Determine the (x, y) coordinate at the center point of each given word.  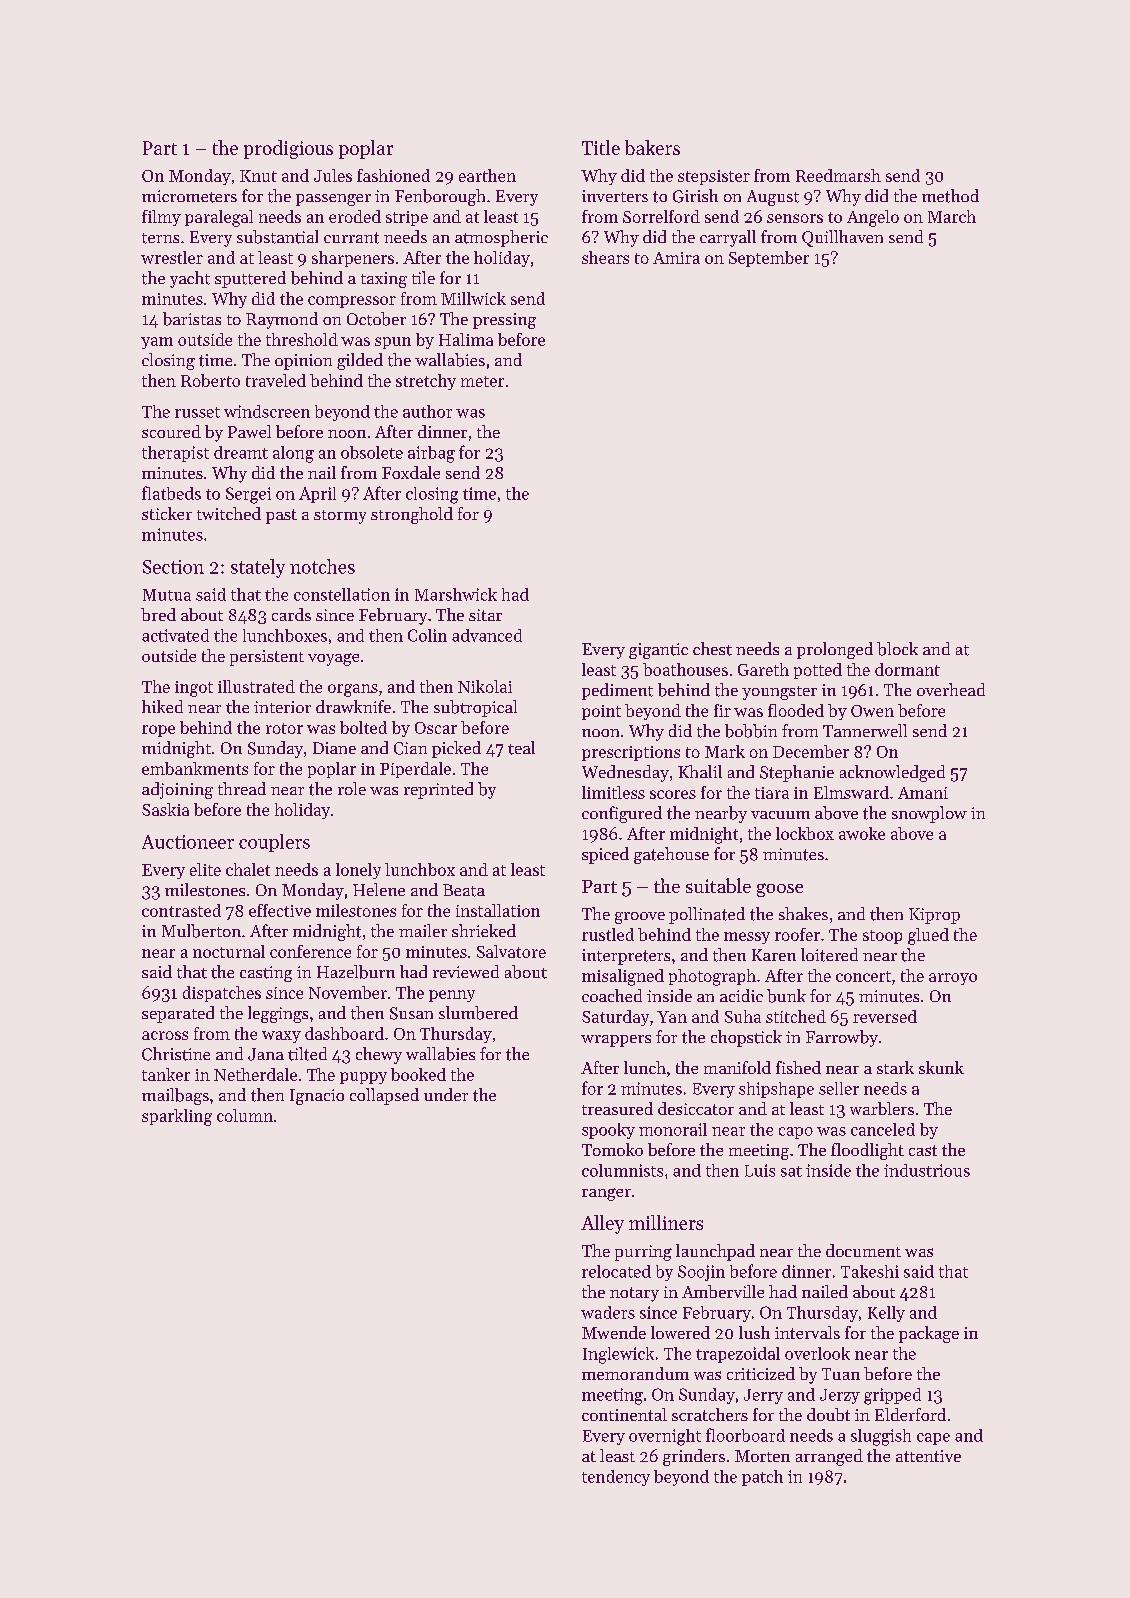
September (769, 259)
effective (280, 910)
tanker (166, 1074)
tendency (616, 1478)
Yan (672, 1017)
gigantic (658, 651)
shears (605, 257)
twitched (229, 513)
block (897, 649)
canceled (883, 1129)
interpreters (626, 957)
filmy (161, 218)
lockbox (805, 833)
